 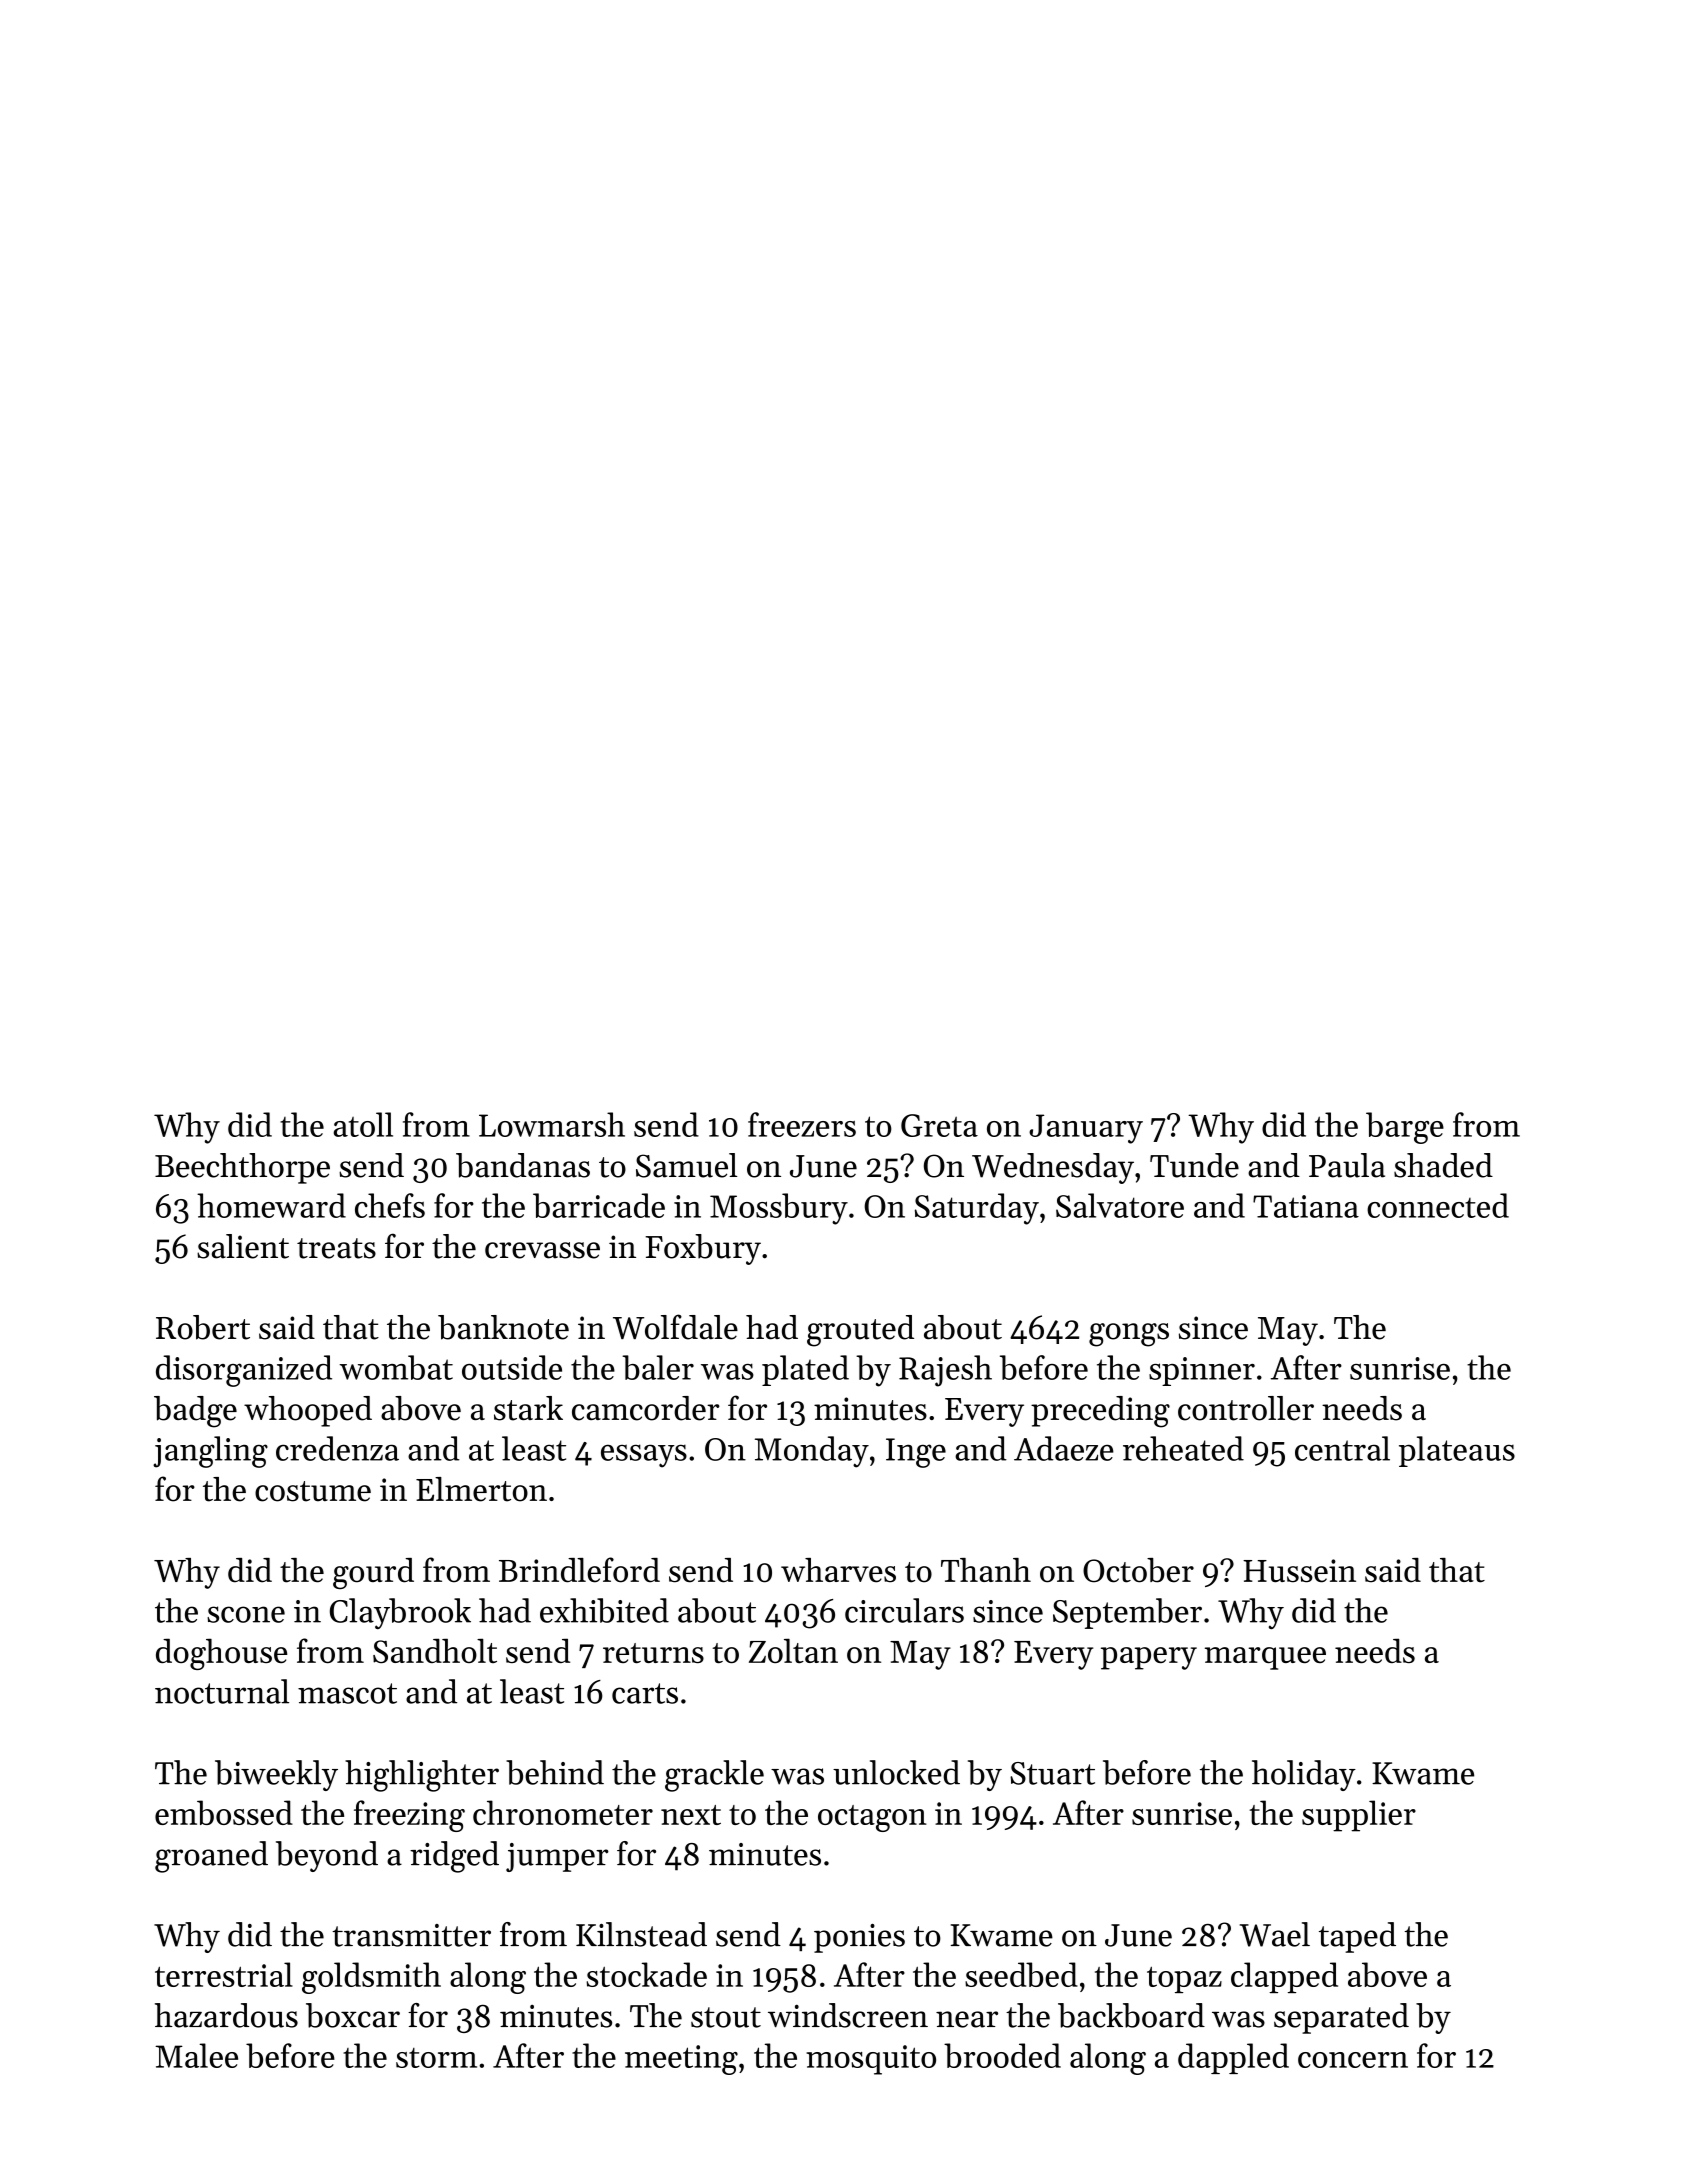 What do you see at coordinates (1233, 2058) in the image?
I see `dappled` at bounding box center [1233, 2058].
